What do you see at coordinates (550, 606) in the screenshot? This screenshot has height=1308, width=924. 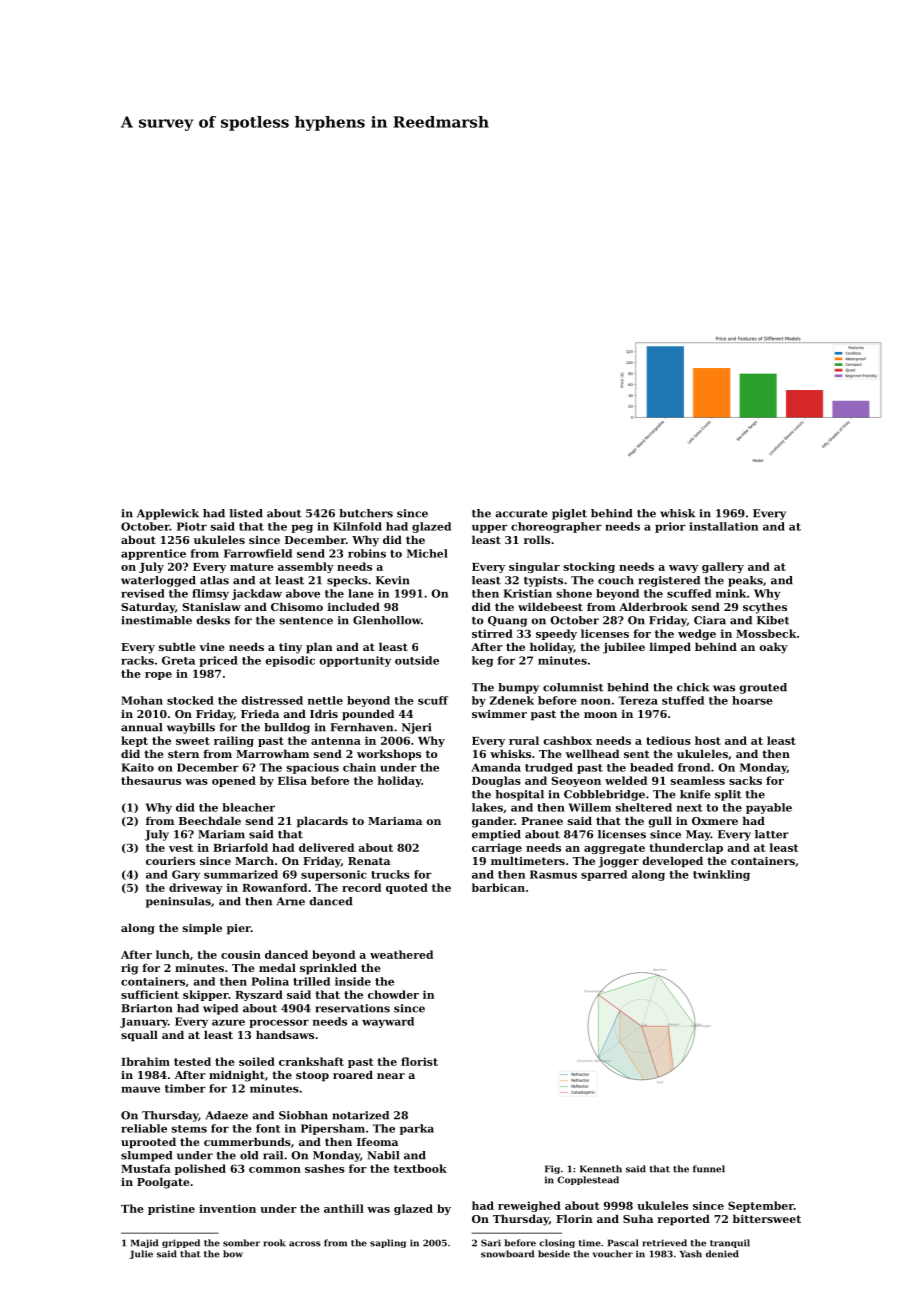 I see `wildebeest` at bounding box center [550, 606].
